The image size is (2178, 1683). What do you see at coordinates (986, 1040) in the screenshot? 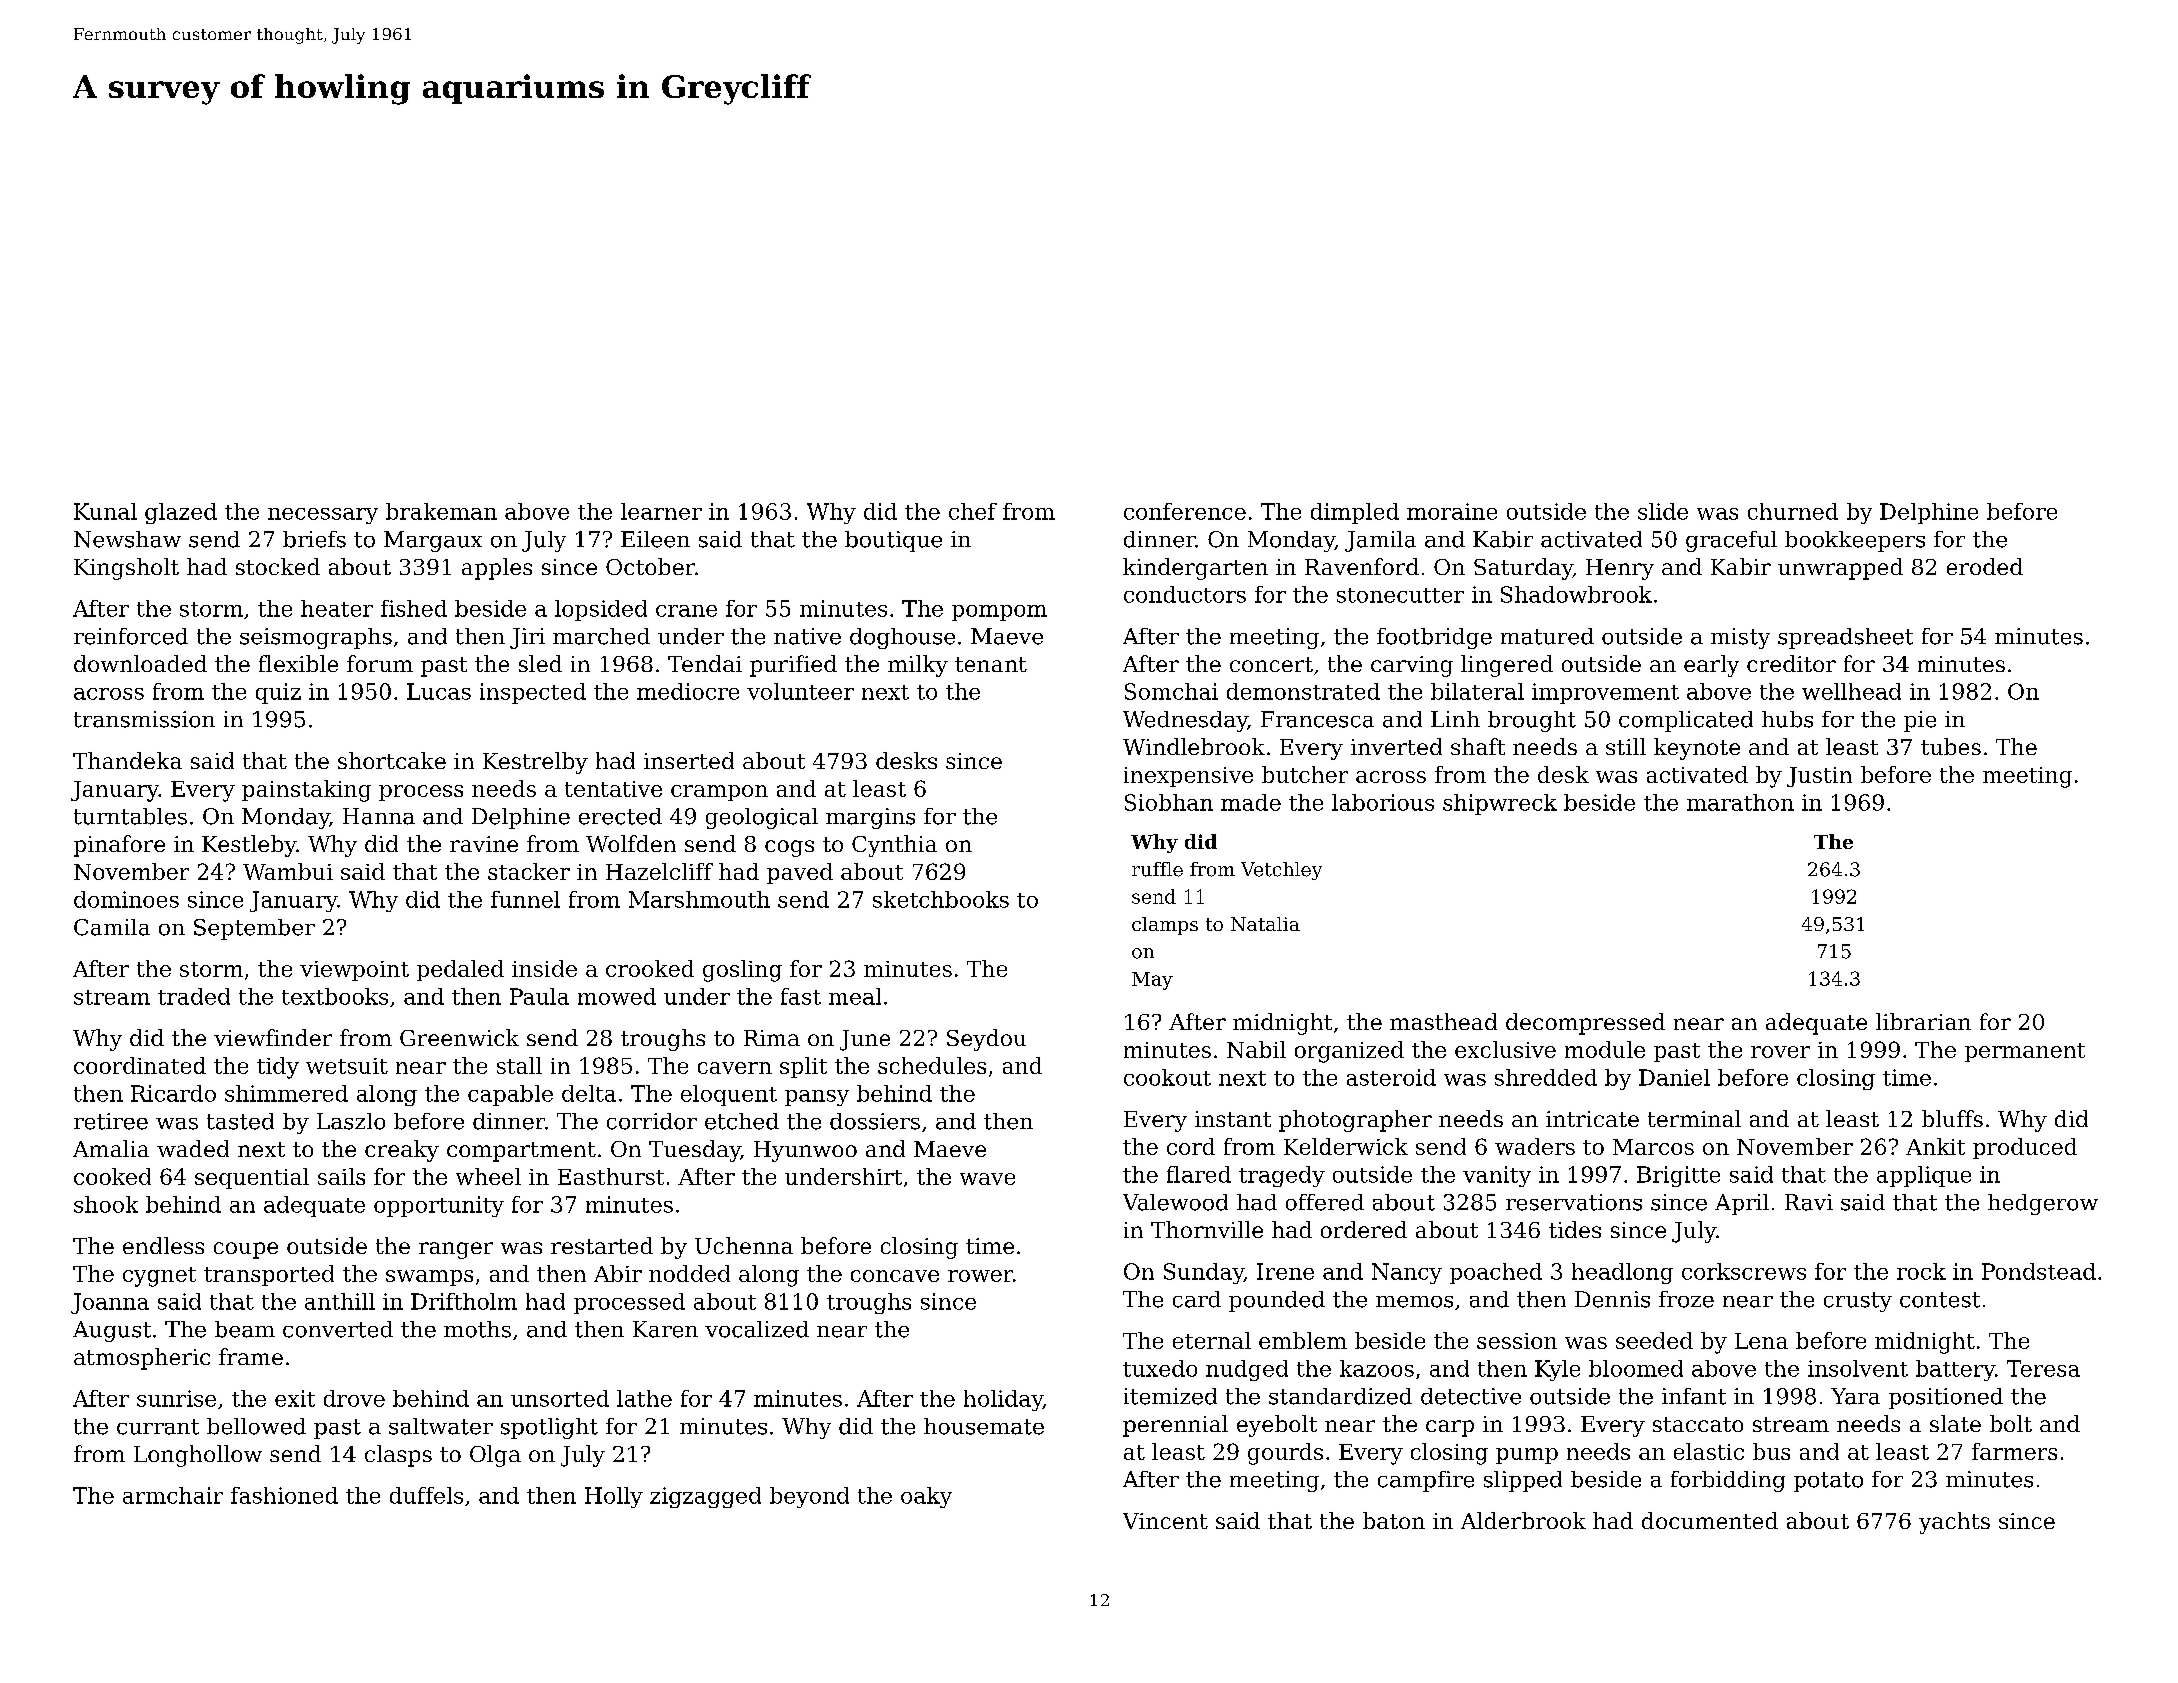
I see `Seydou` at bounding box center [986, 1040].
